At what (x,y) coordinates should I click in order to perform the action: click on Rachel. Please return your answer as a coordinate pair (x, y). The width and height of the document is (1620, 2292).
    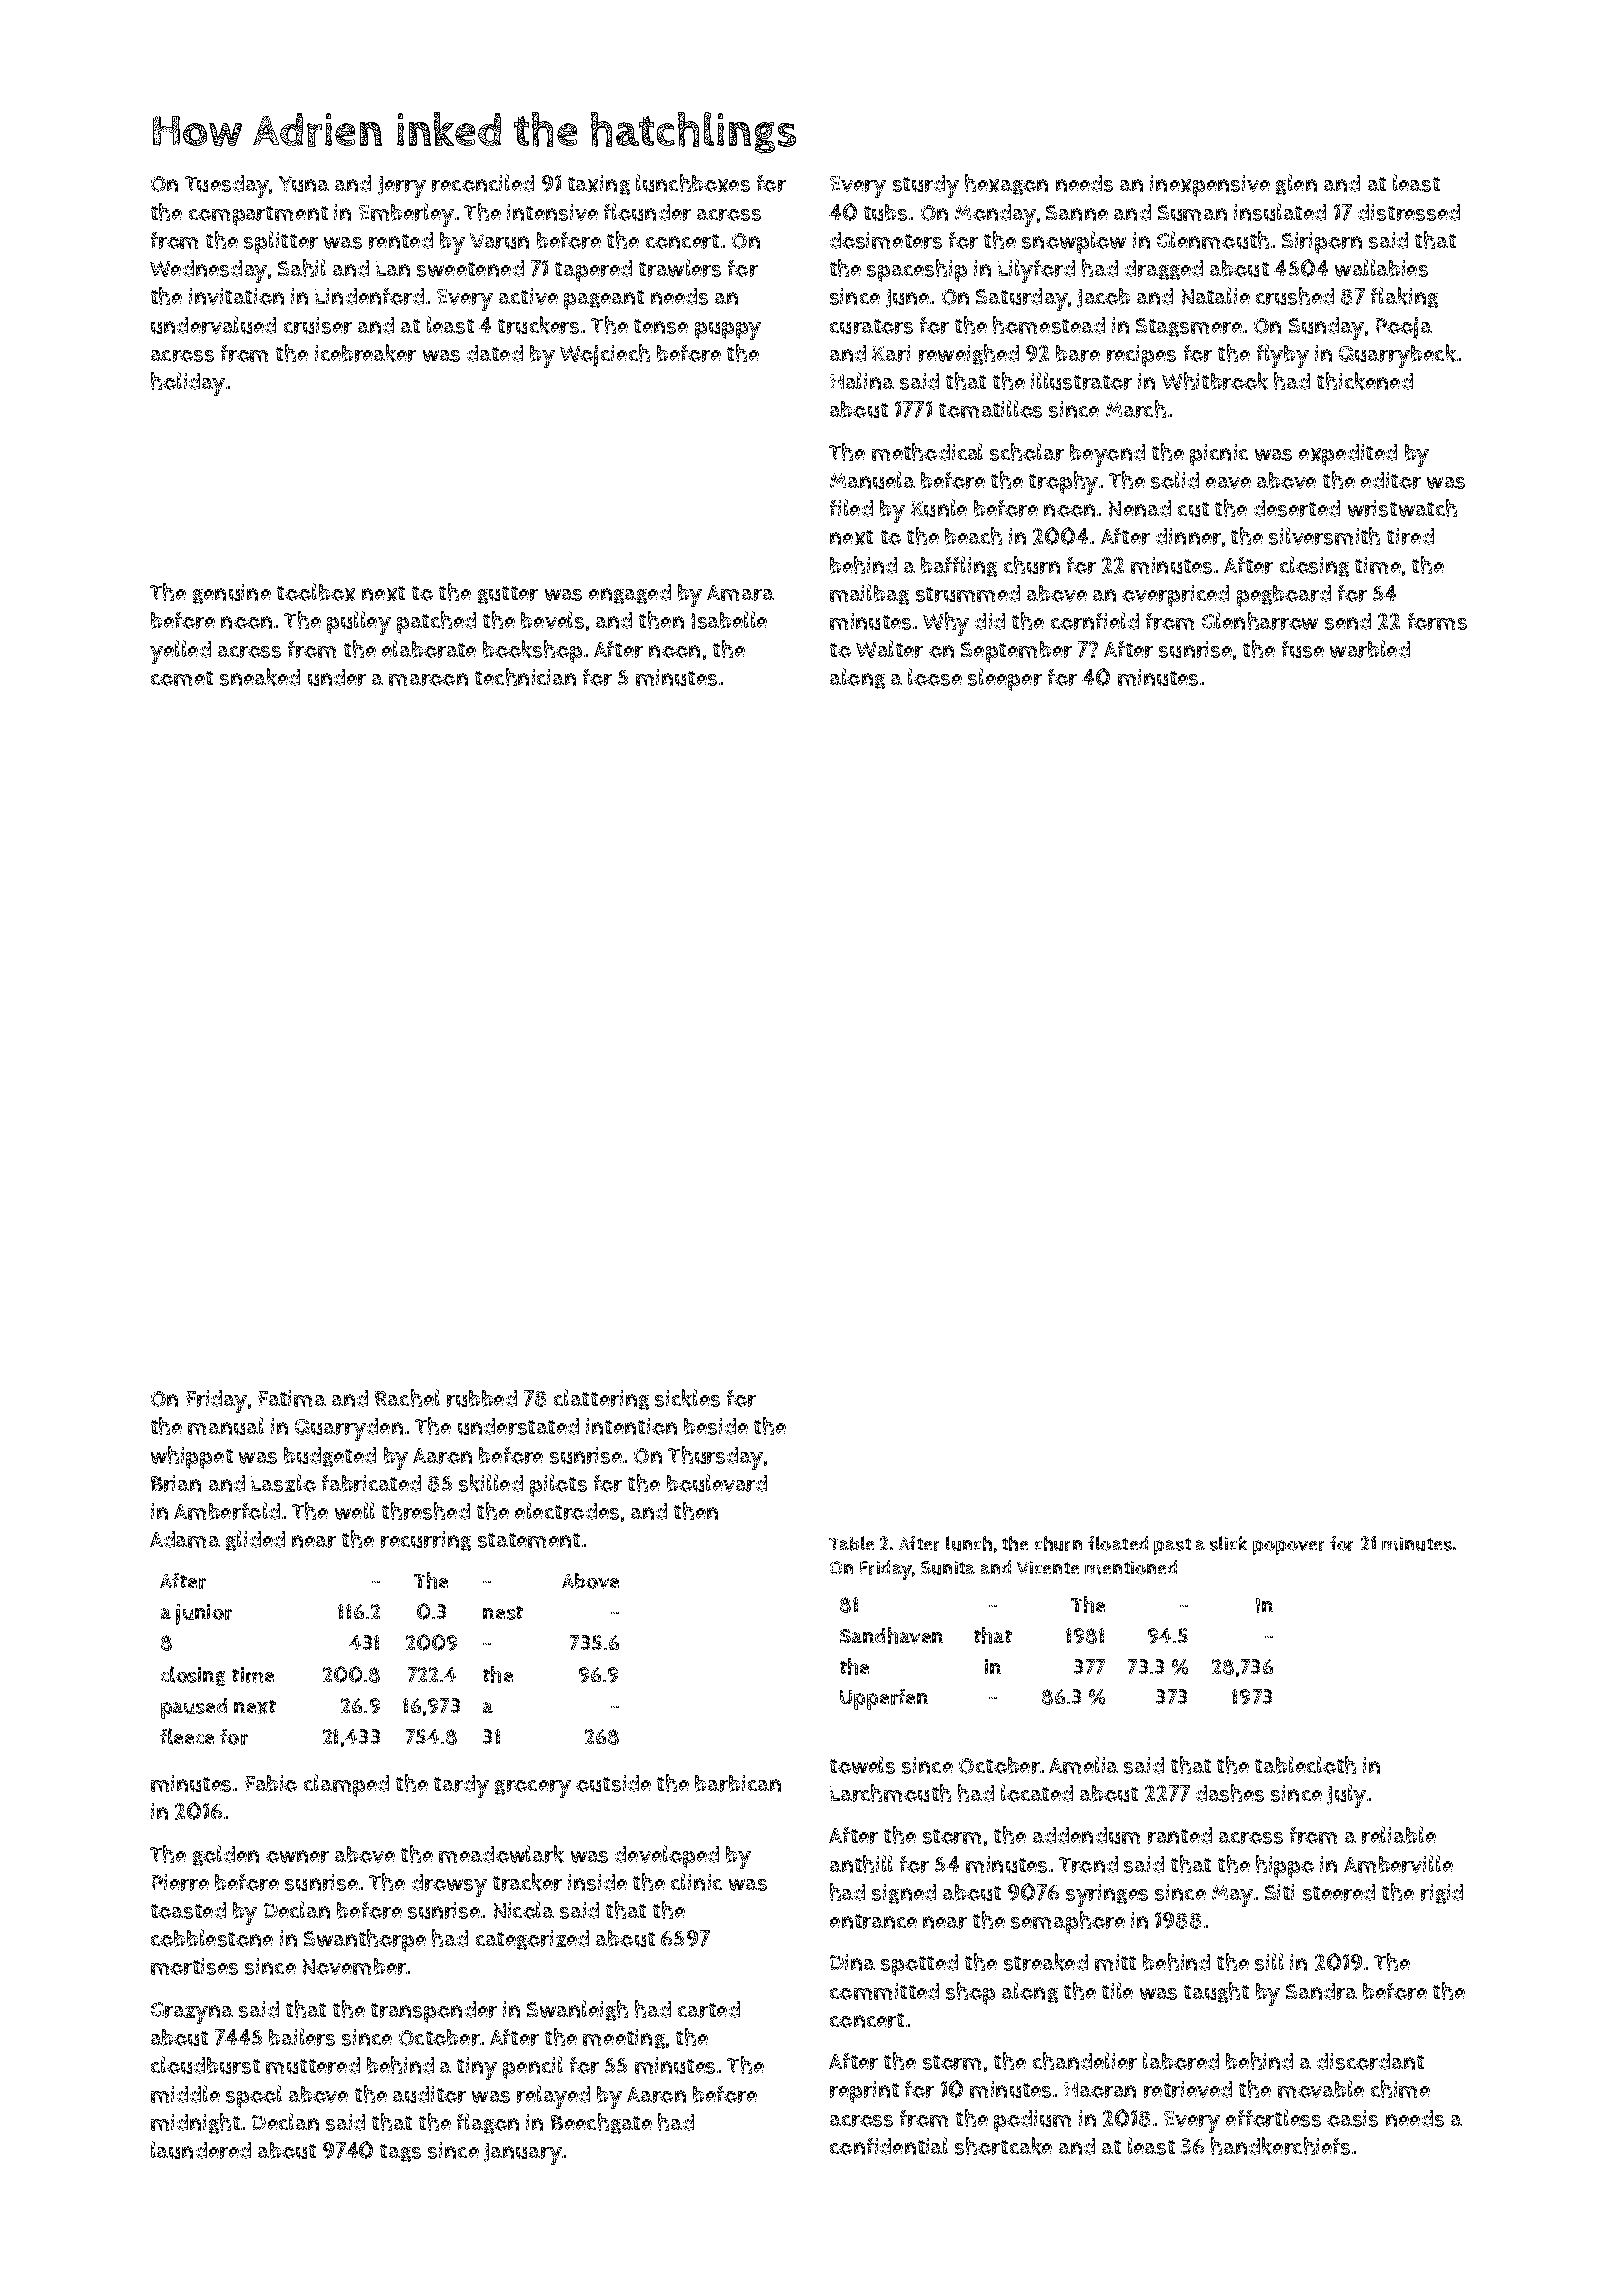
    Looking at the image, I should click on (407, 1398).
